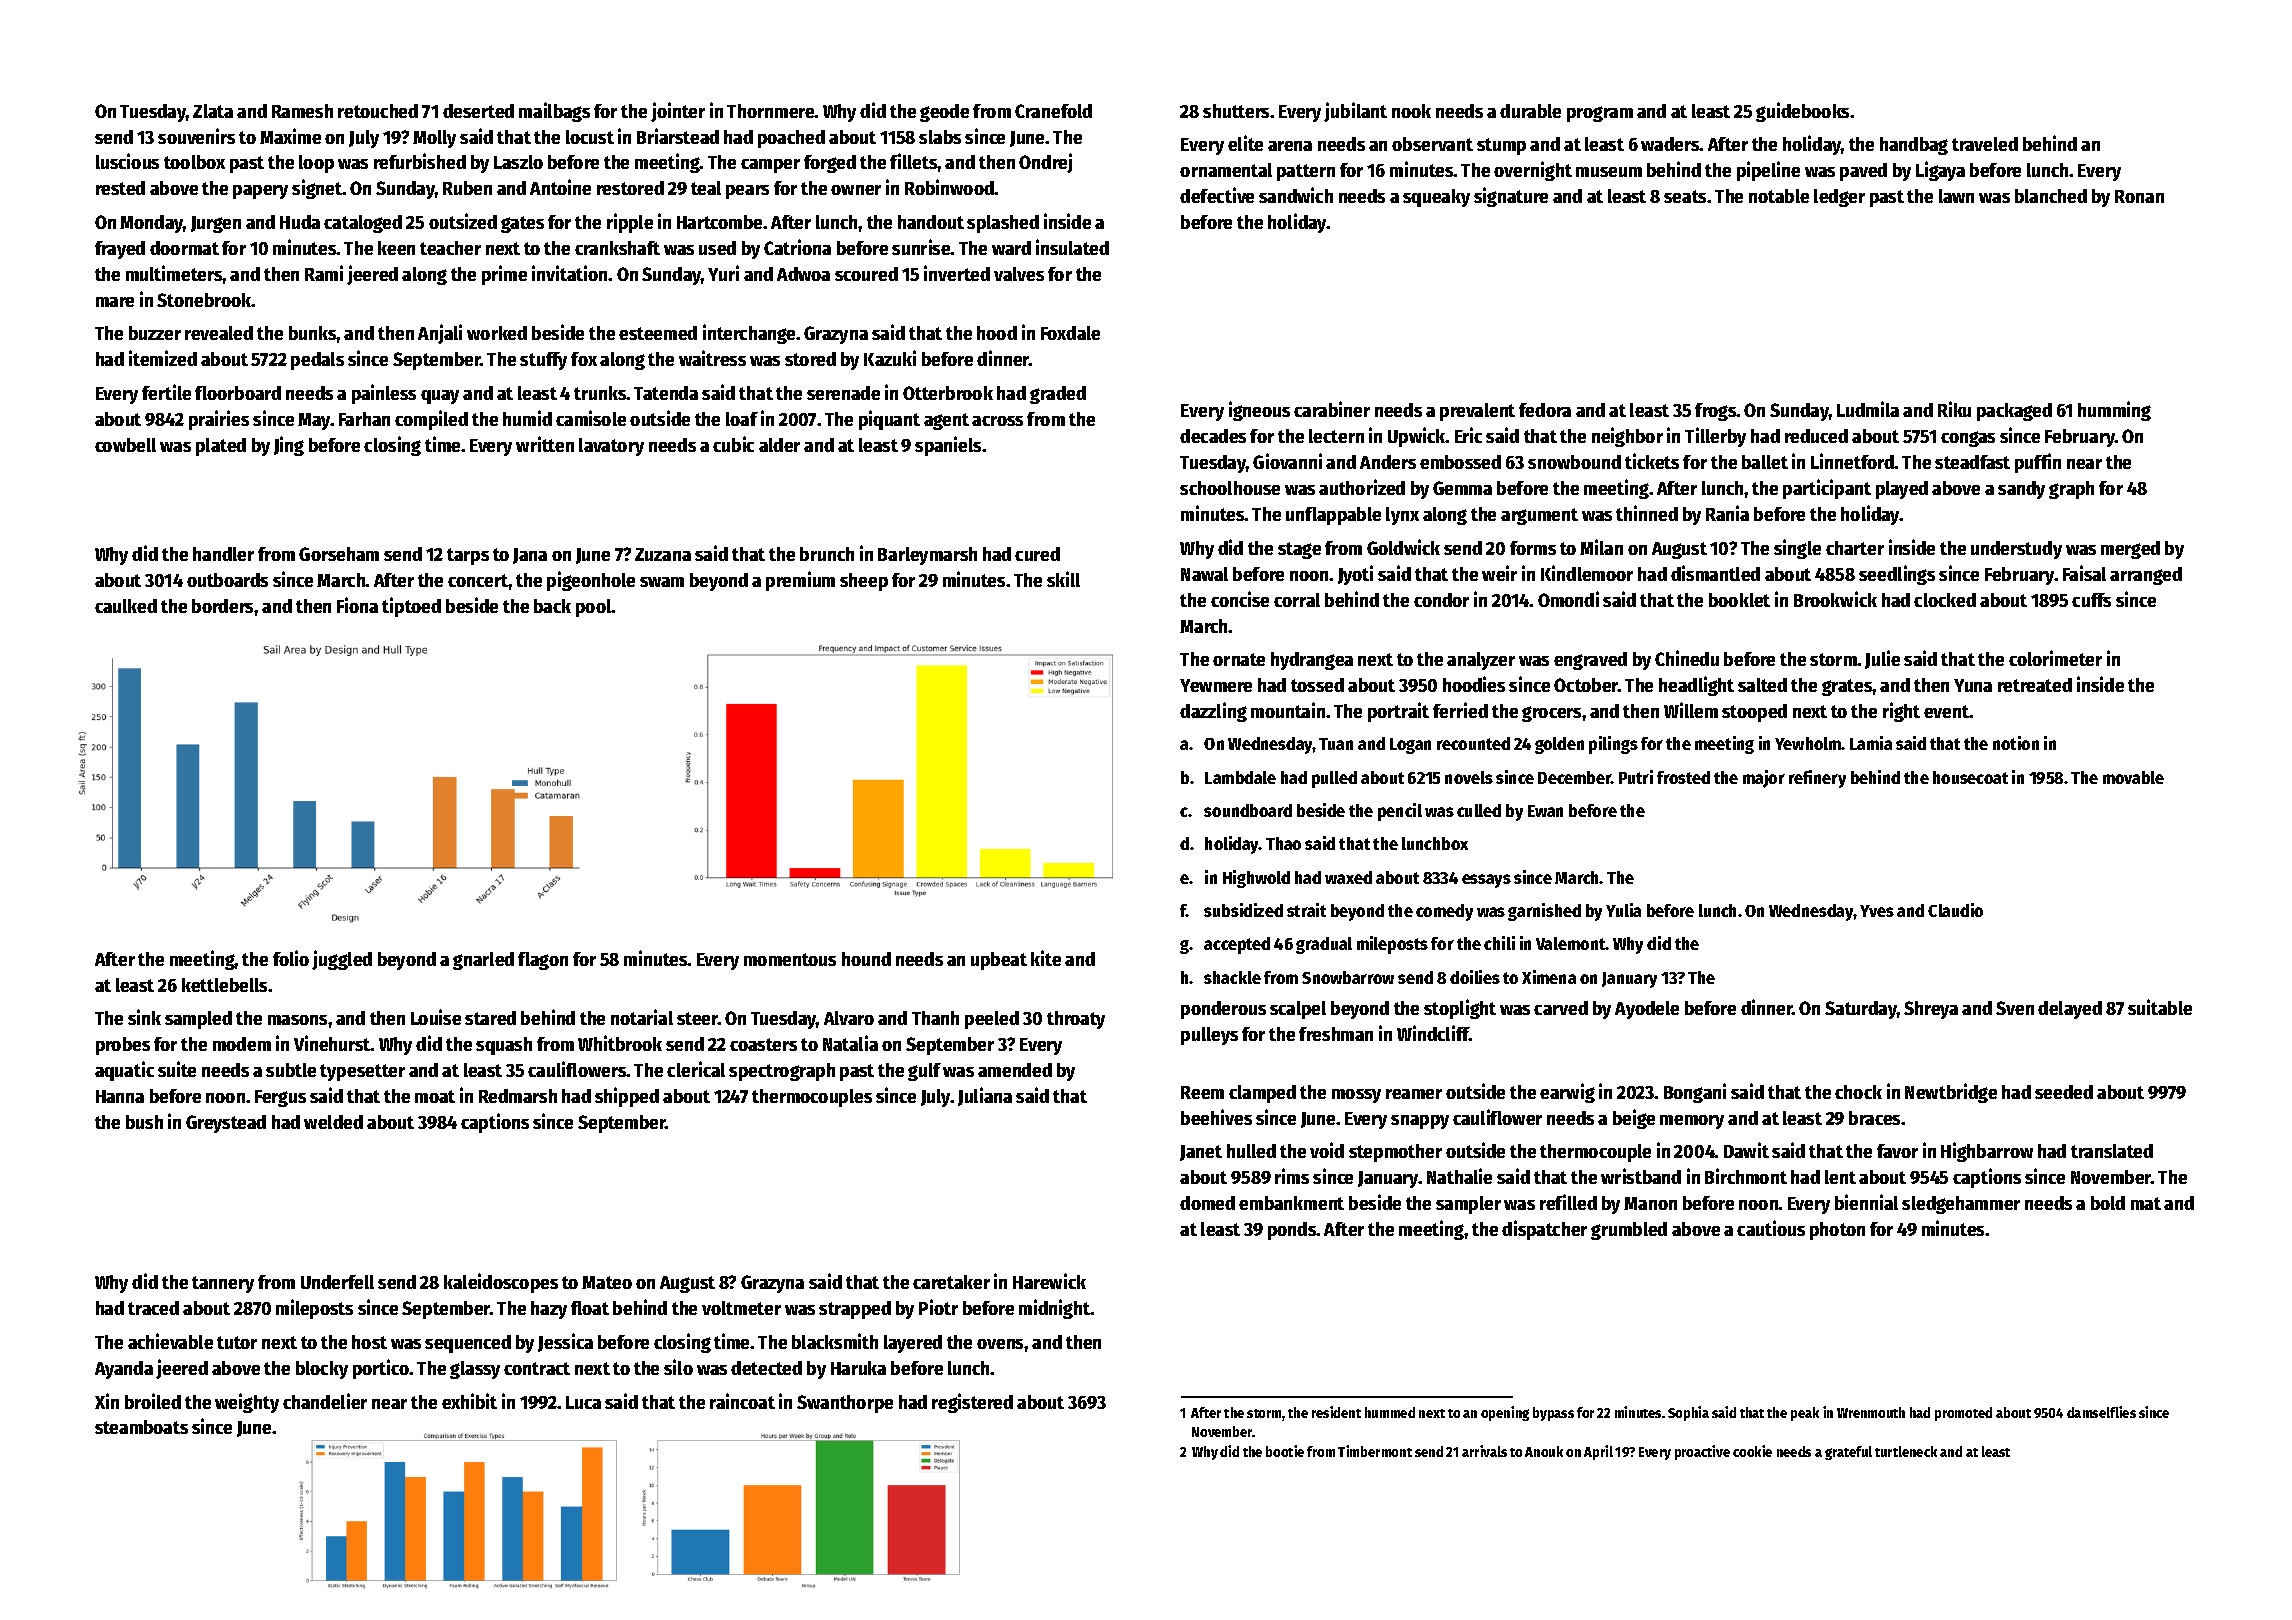  Describe the element at coordinates (1762, 685) in the page. I see `salted` at that location.
